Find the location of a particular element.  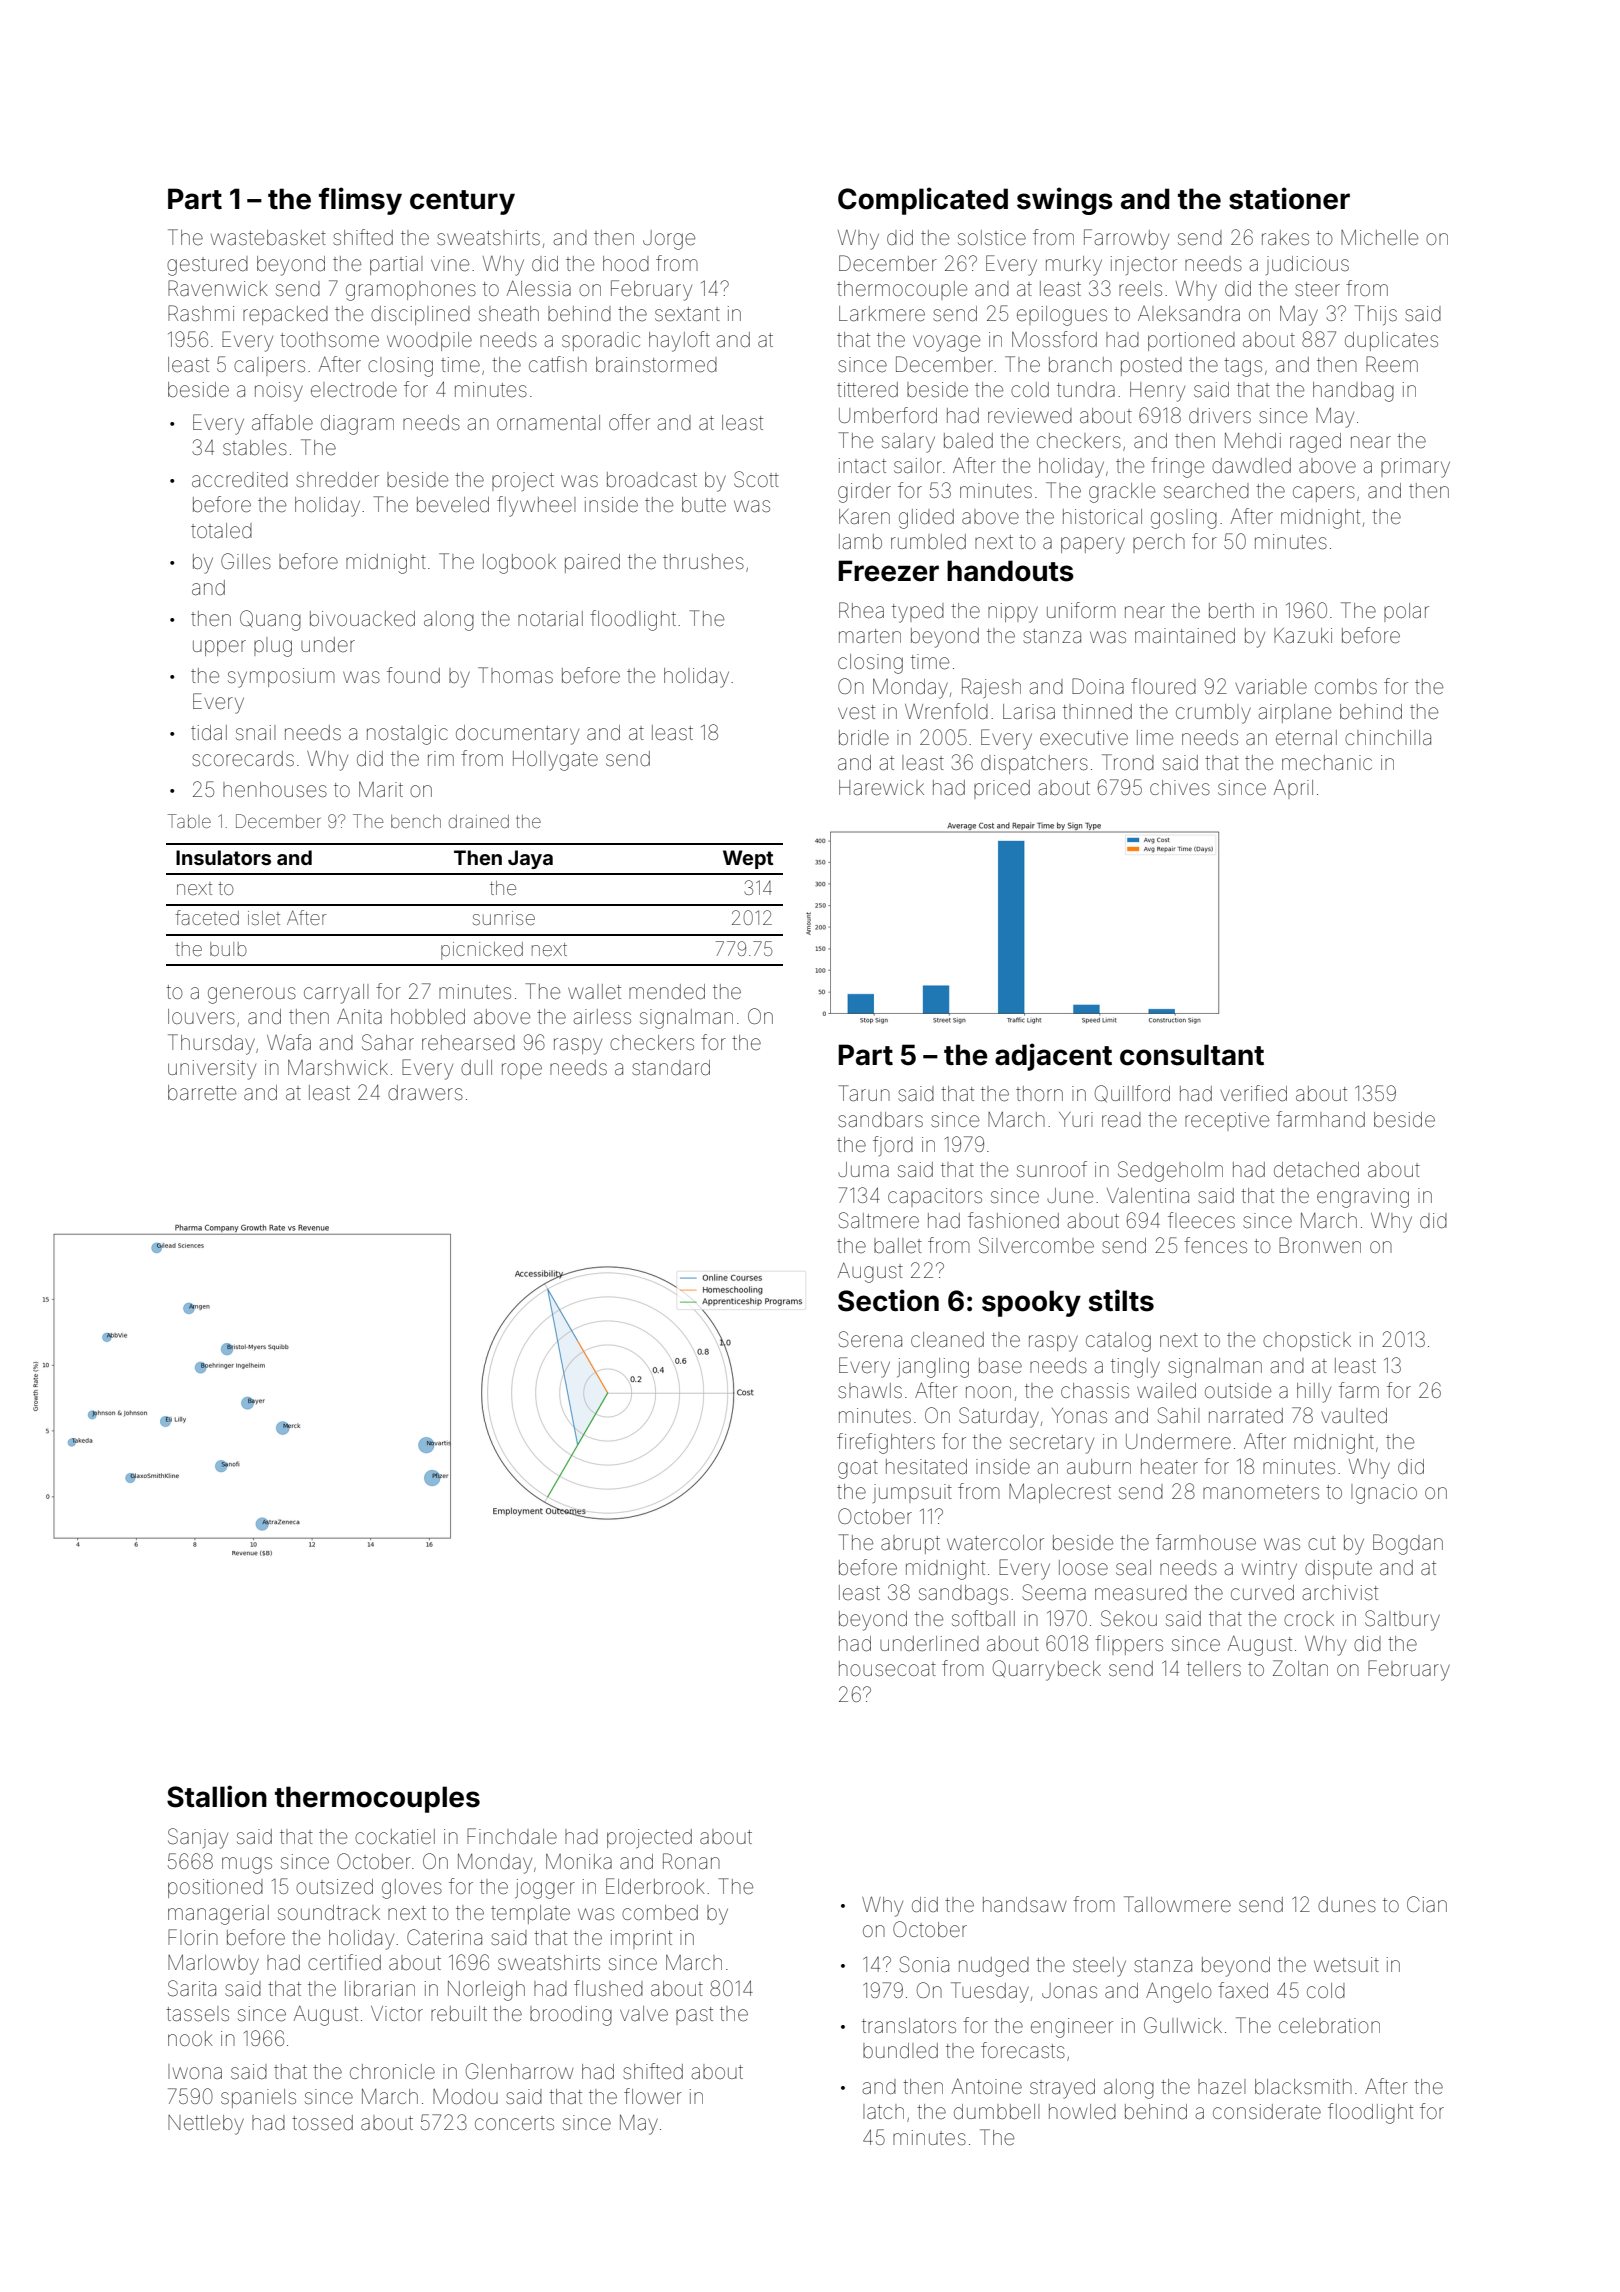

wastebasket is located at coordinates (268, 238).
